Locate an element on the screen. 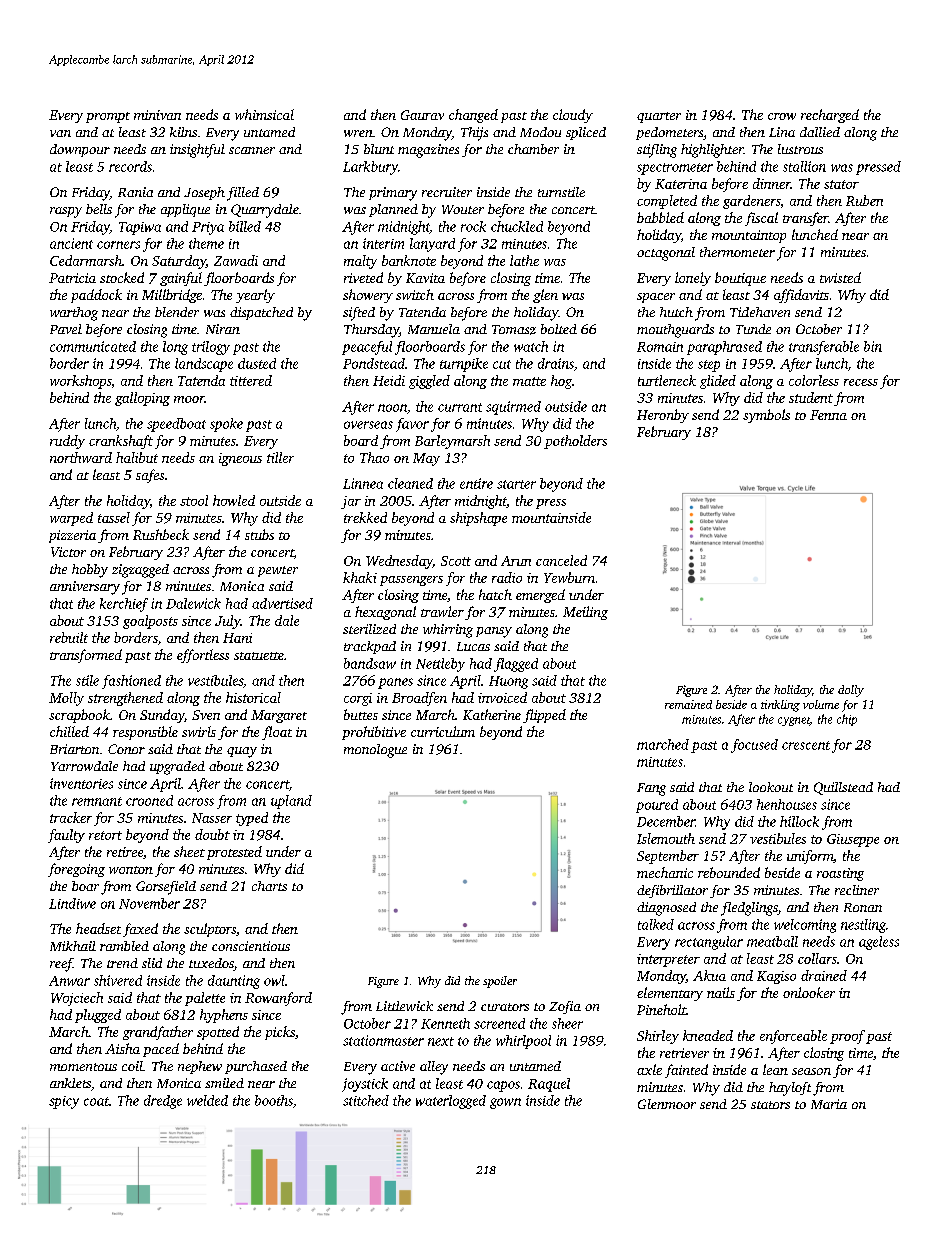 The height and width of the screenshot is (1233, 952). Linnea is located at coordinates (363, 483).
